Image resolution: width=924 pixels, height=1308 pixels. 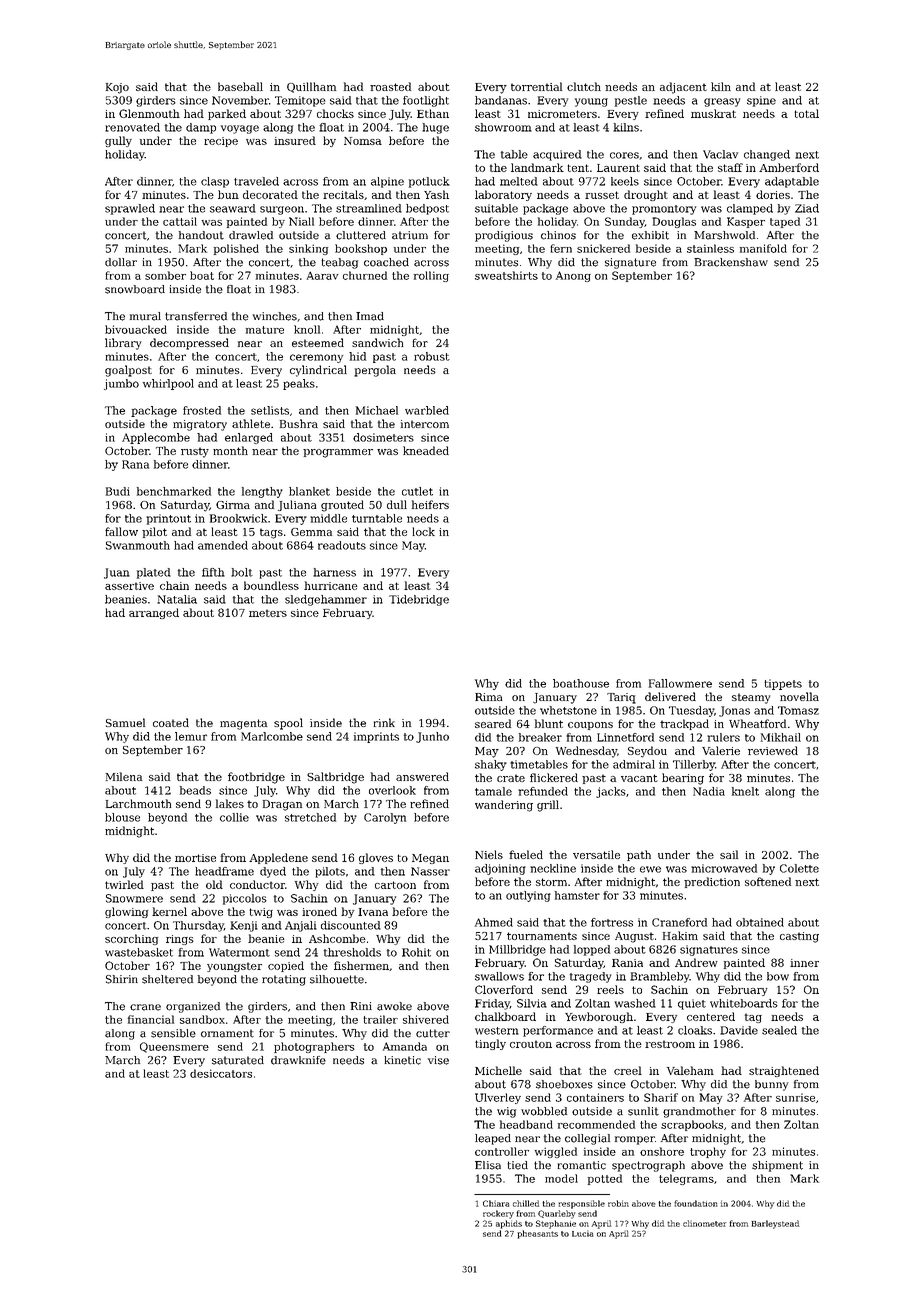 What do you see at coordinates (670, 696) in the screenshot?
I see `delivered` at bounding box center [670, 696].
